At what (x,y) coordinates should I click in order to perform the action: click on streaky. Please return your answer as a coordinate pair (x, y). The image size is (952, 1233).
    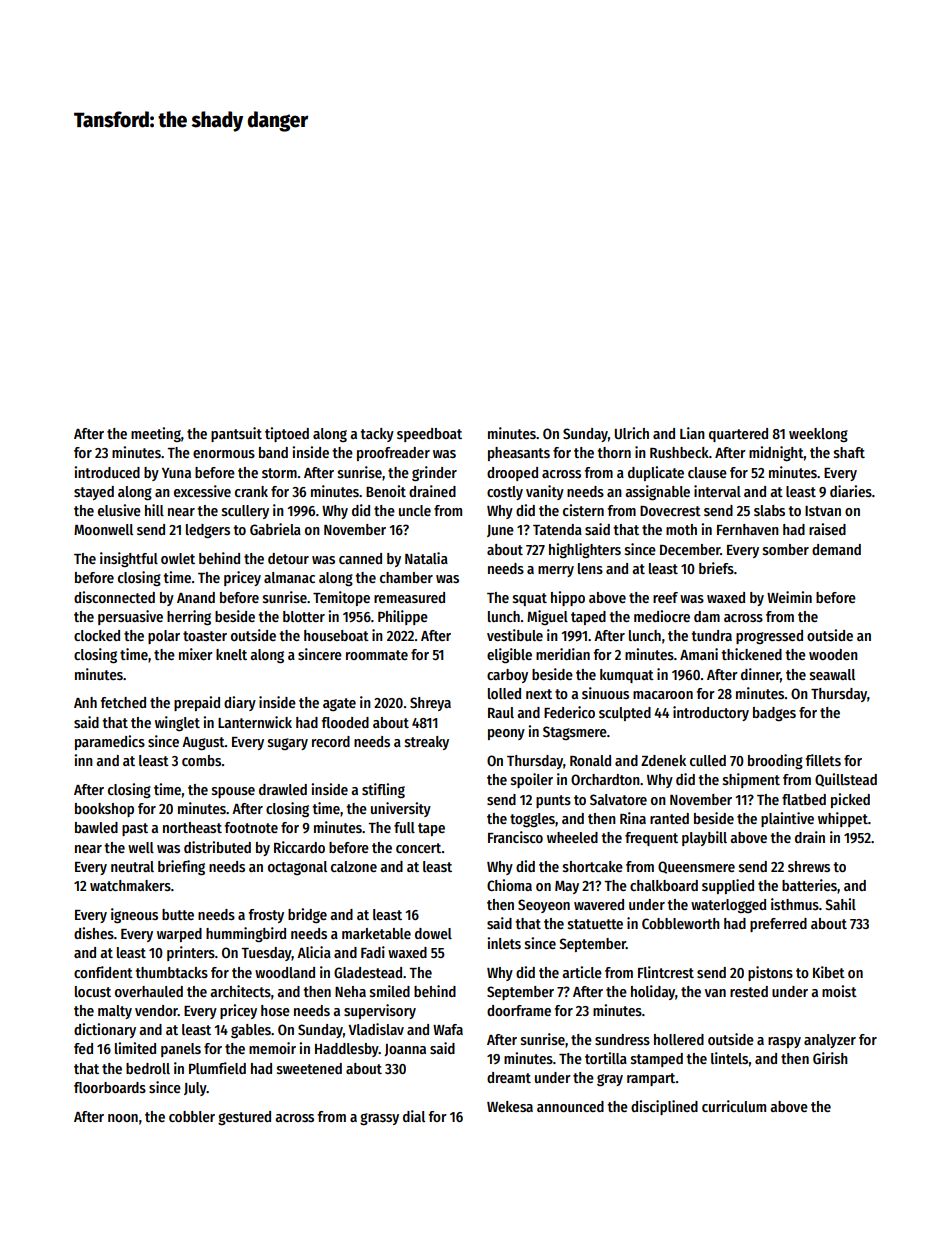
    Looking at the image, I should click on (427, 743).
